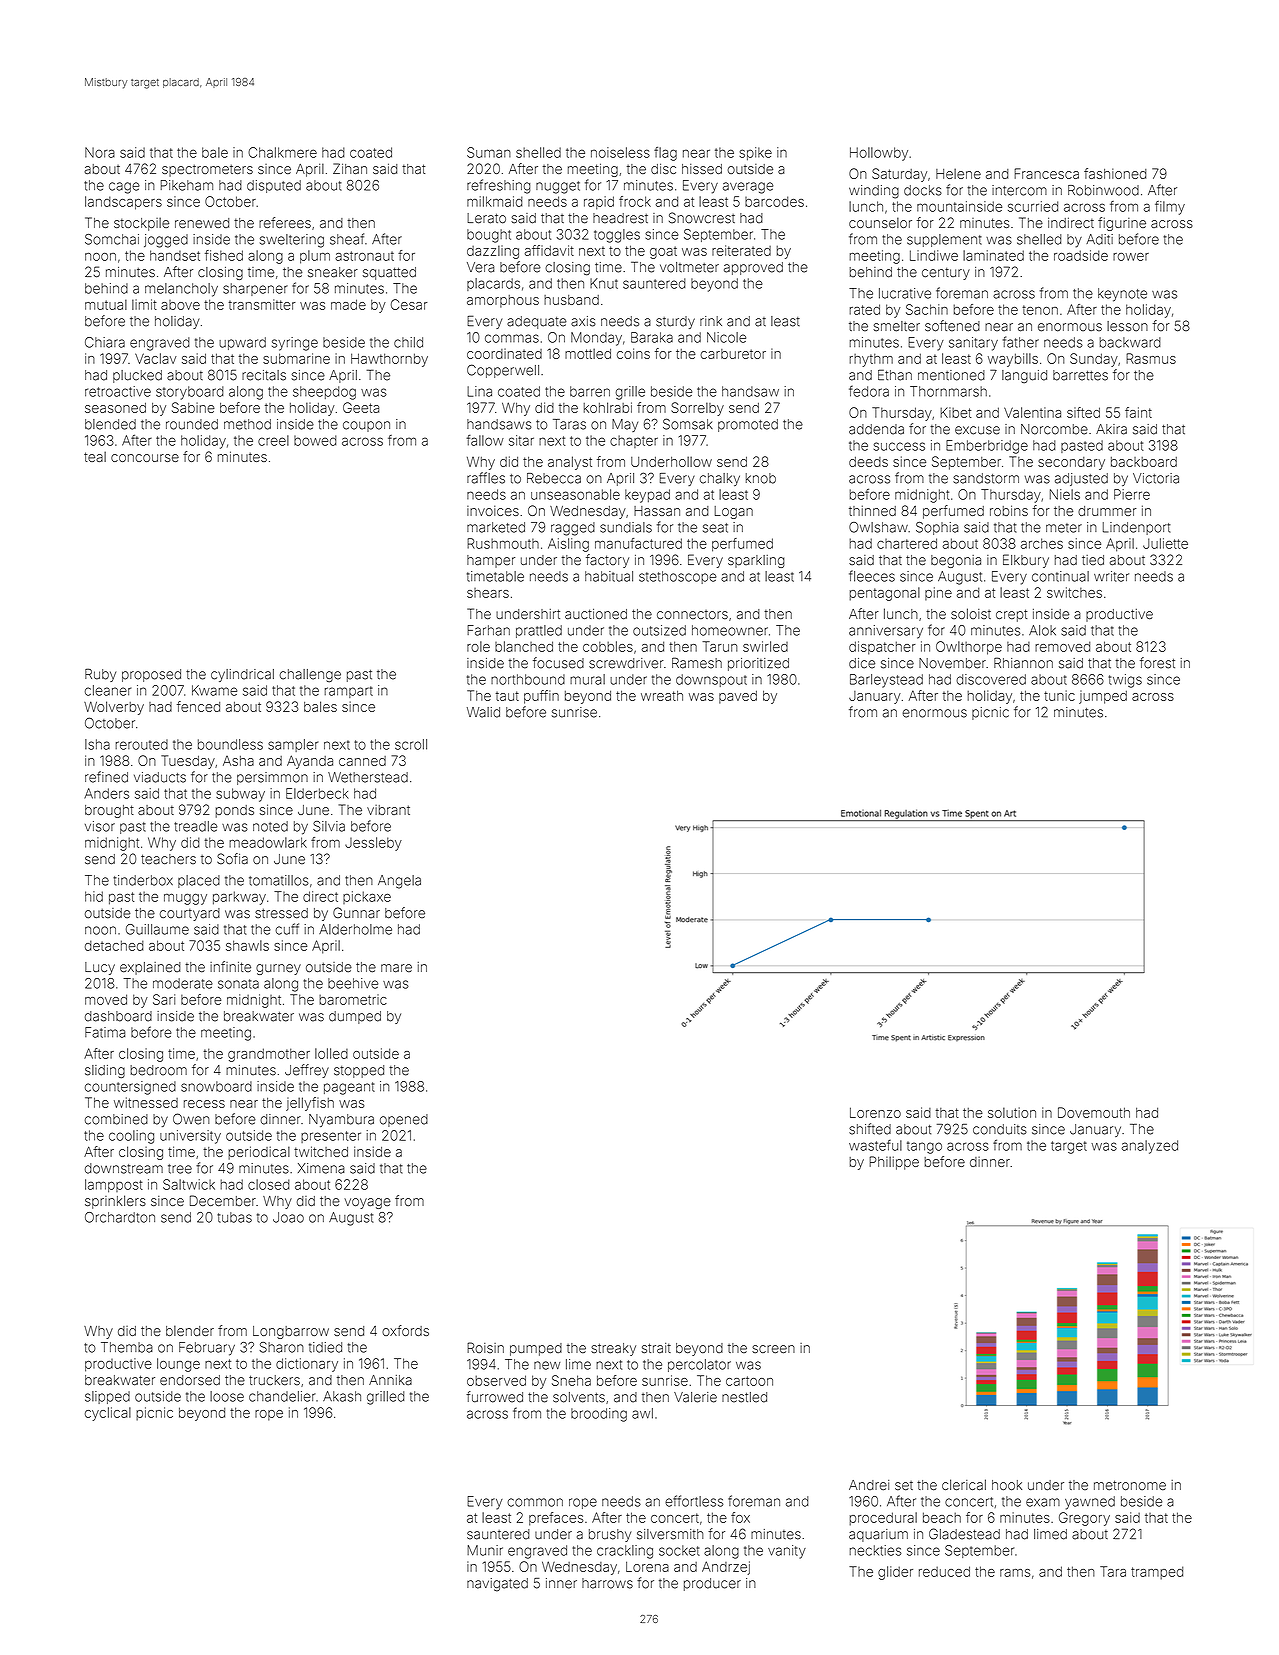 This page has height=1655, width=1279. I want to click on Juliette, so click(1165, 543).
